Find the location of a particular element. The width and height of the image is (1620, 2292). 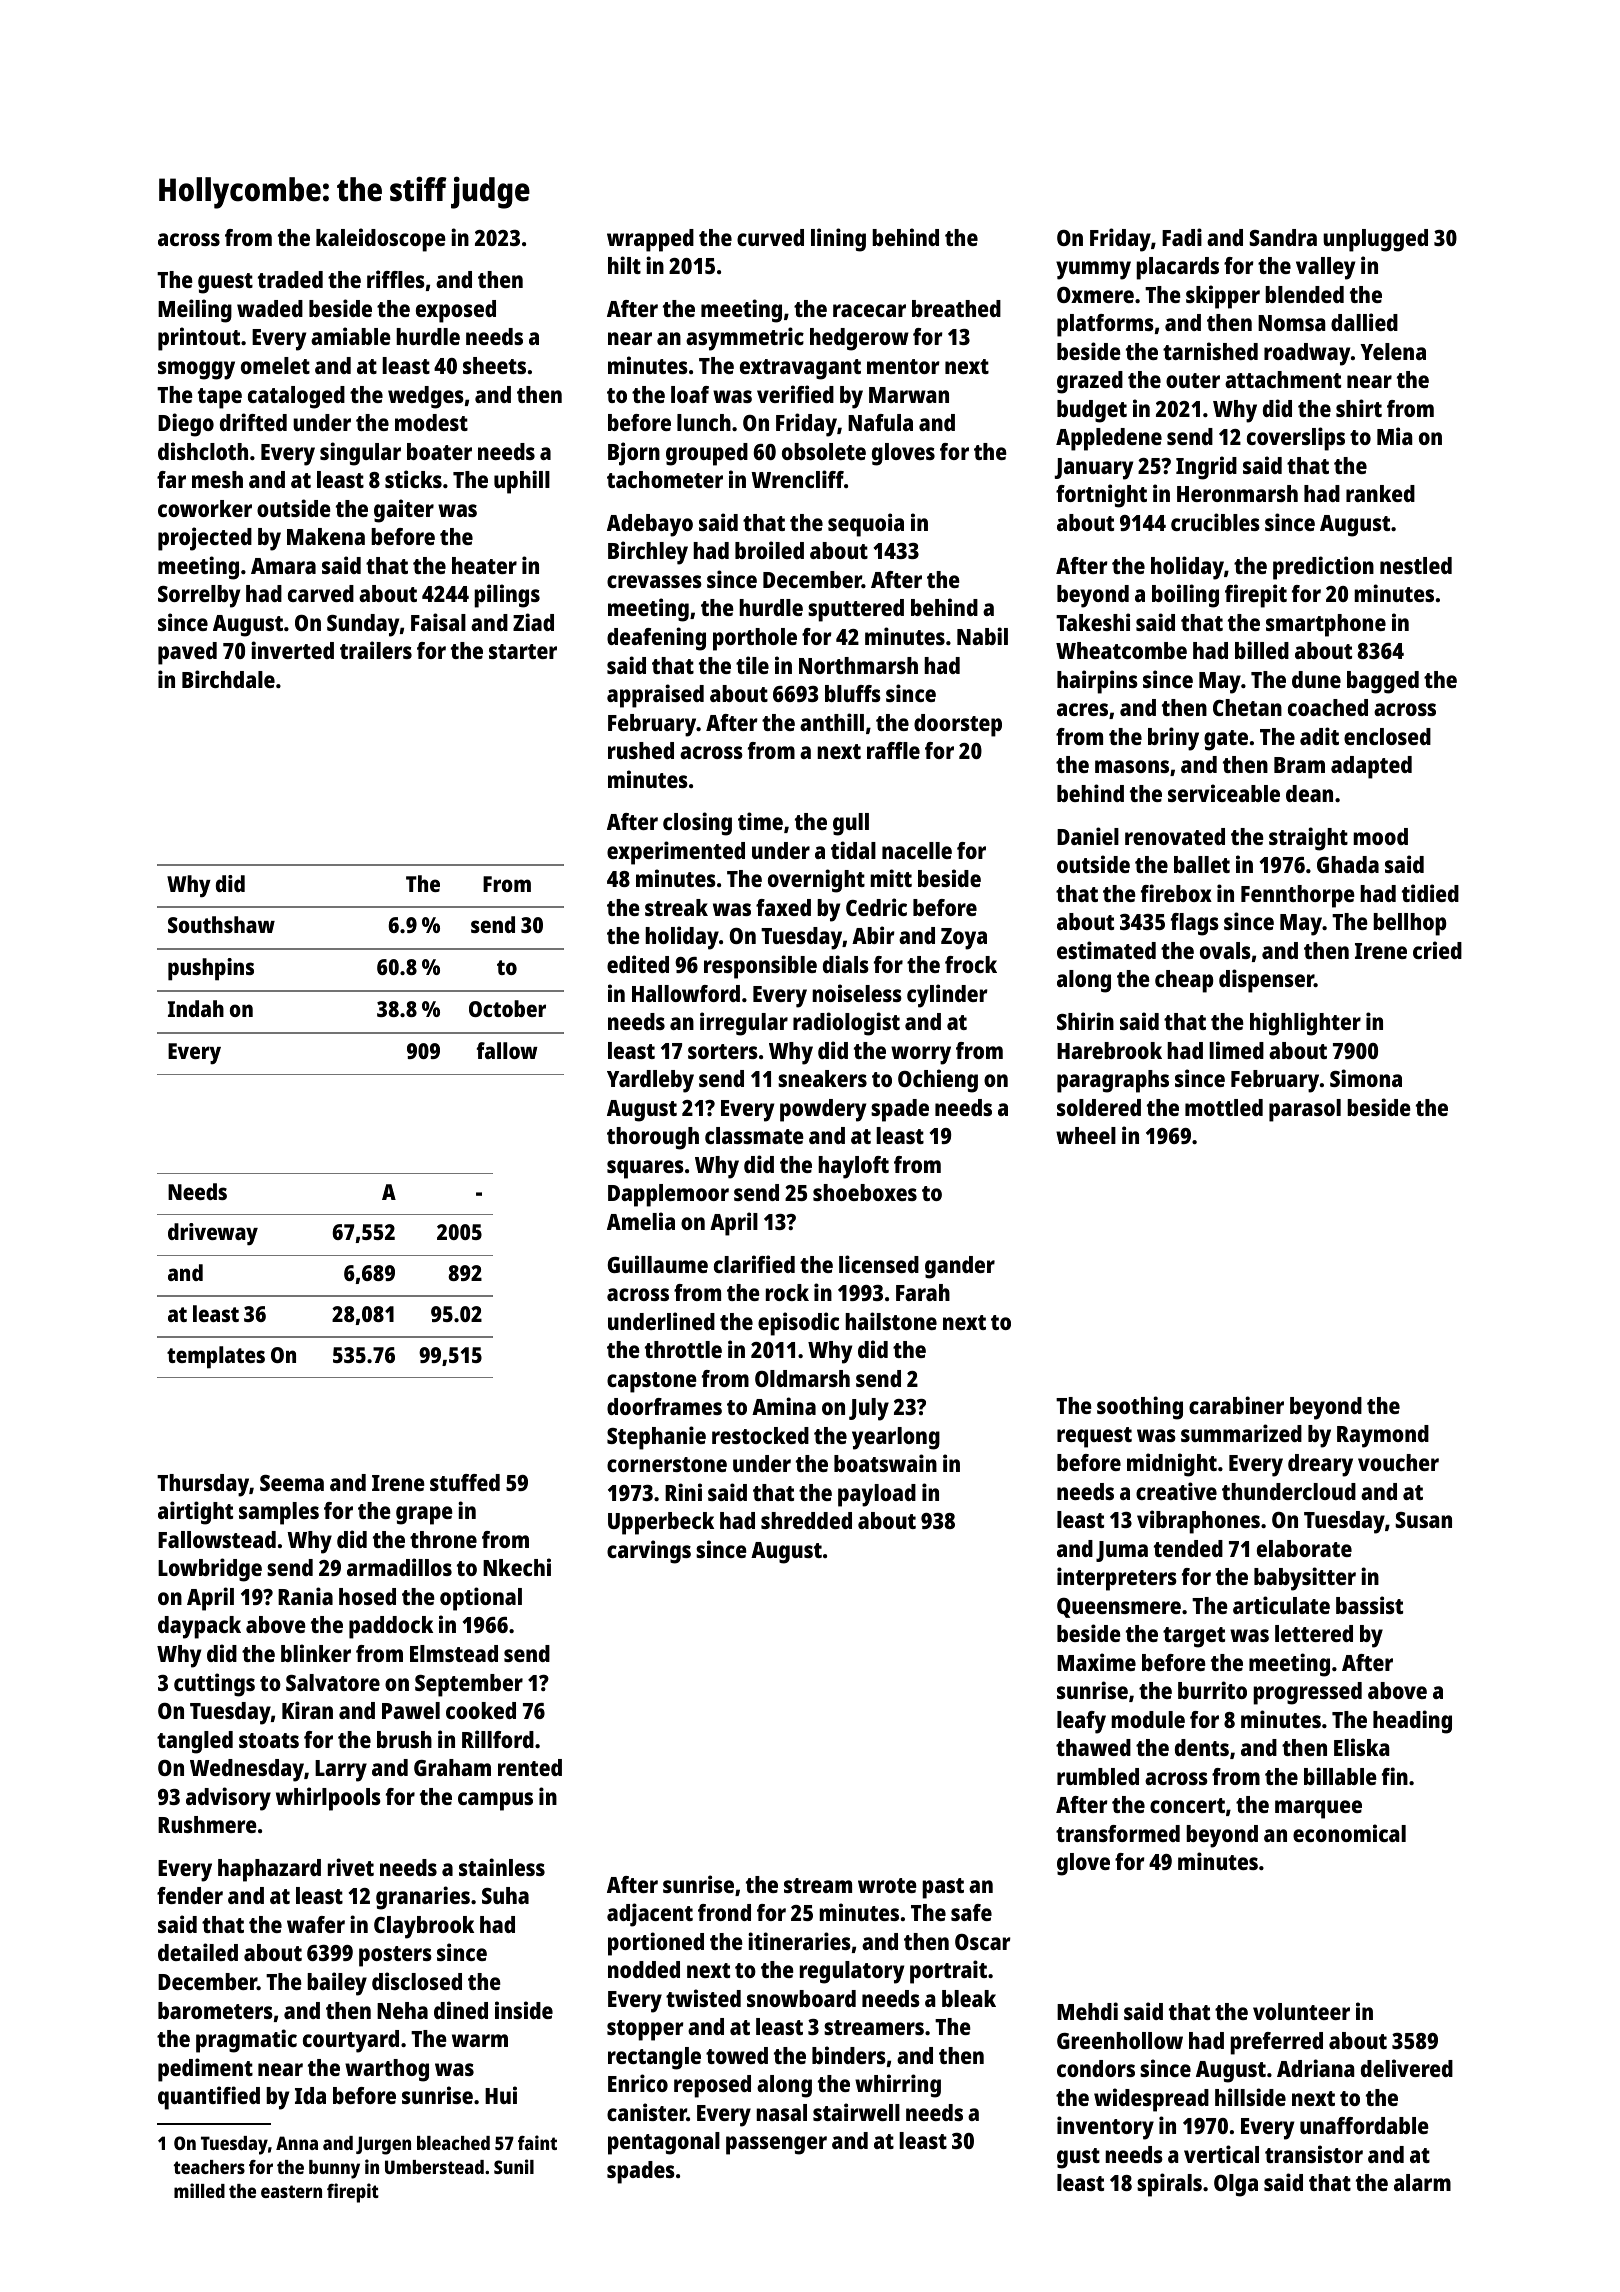

wrapped is located at coordinates (650, 240).
